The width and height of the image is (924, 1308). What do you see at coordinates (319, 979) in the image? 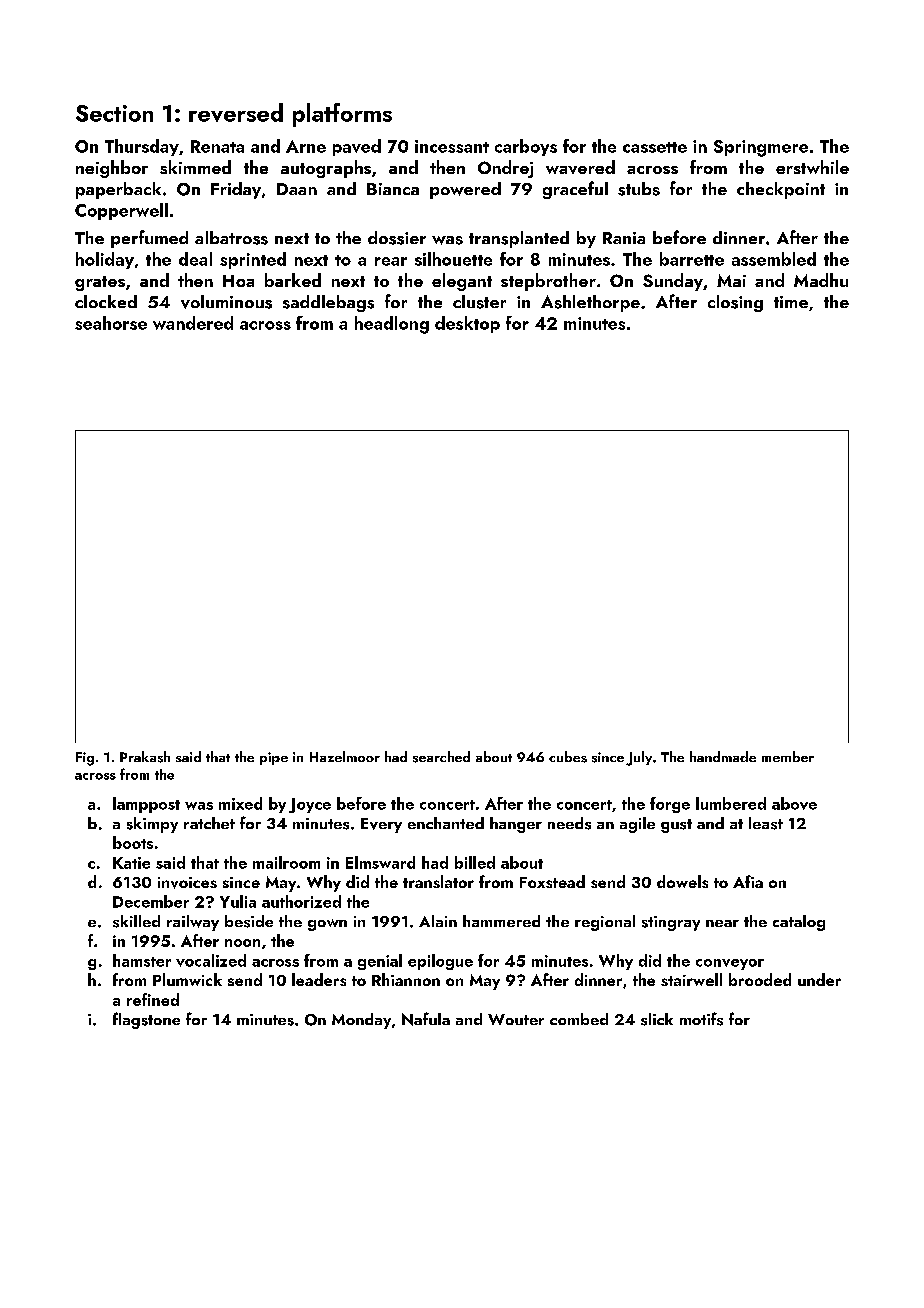
I see `leaders` at bounding box center [319, 979].
